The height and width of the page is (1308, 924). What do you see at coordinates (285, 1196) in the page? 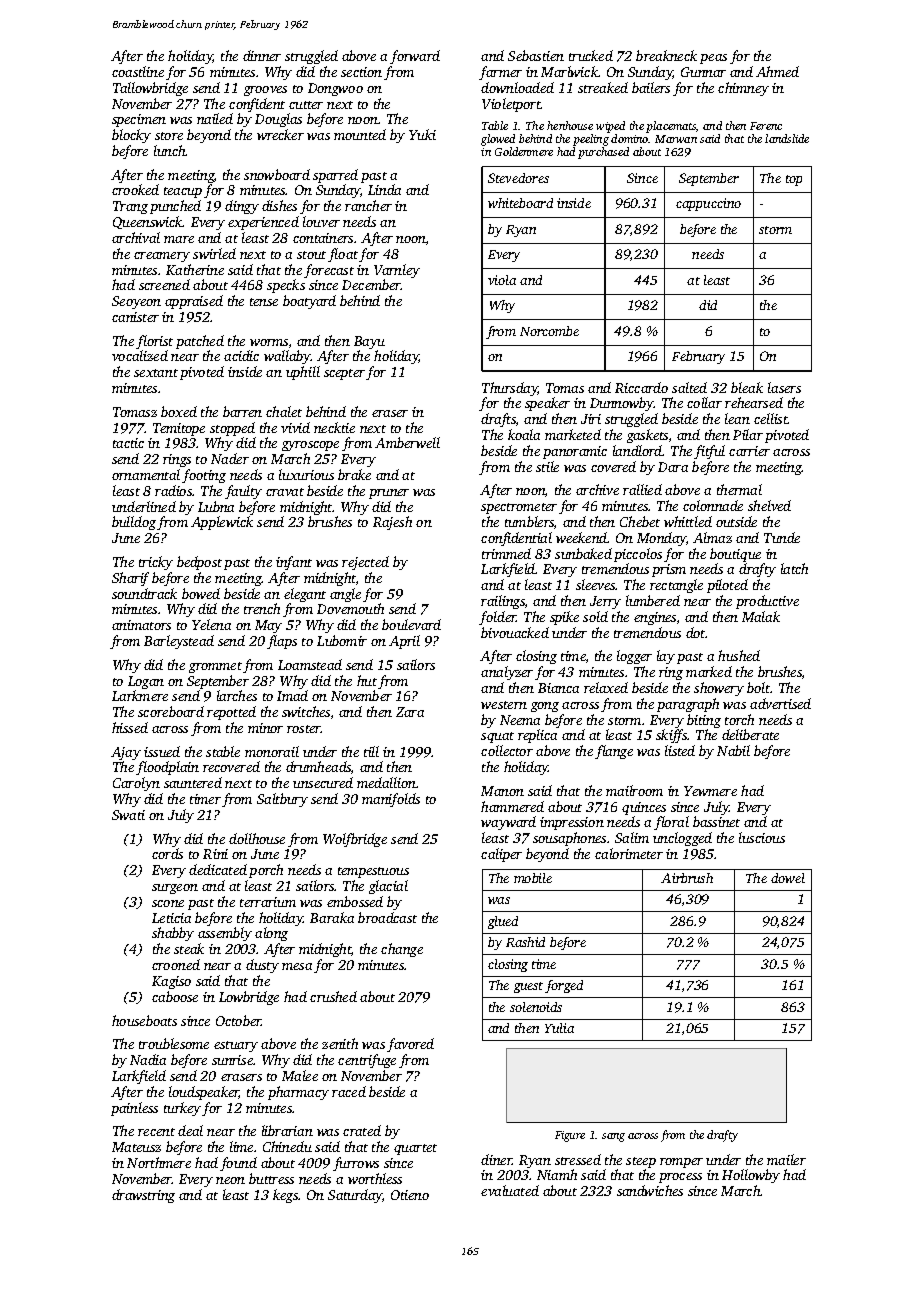
I see `kegs` at bounding box center [285, 1196].
